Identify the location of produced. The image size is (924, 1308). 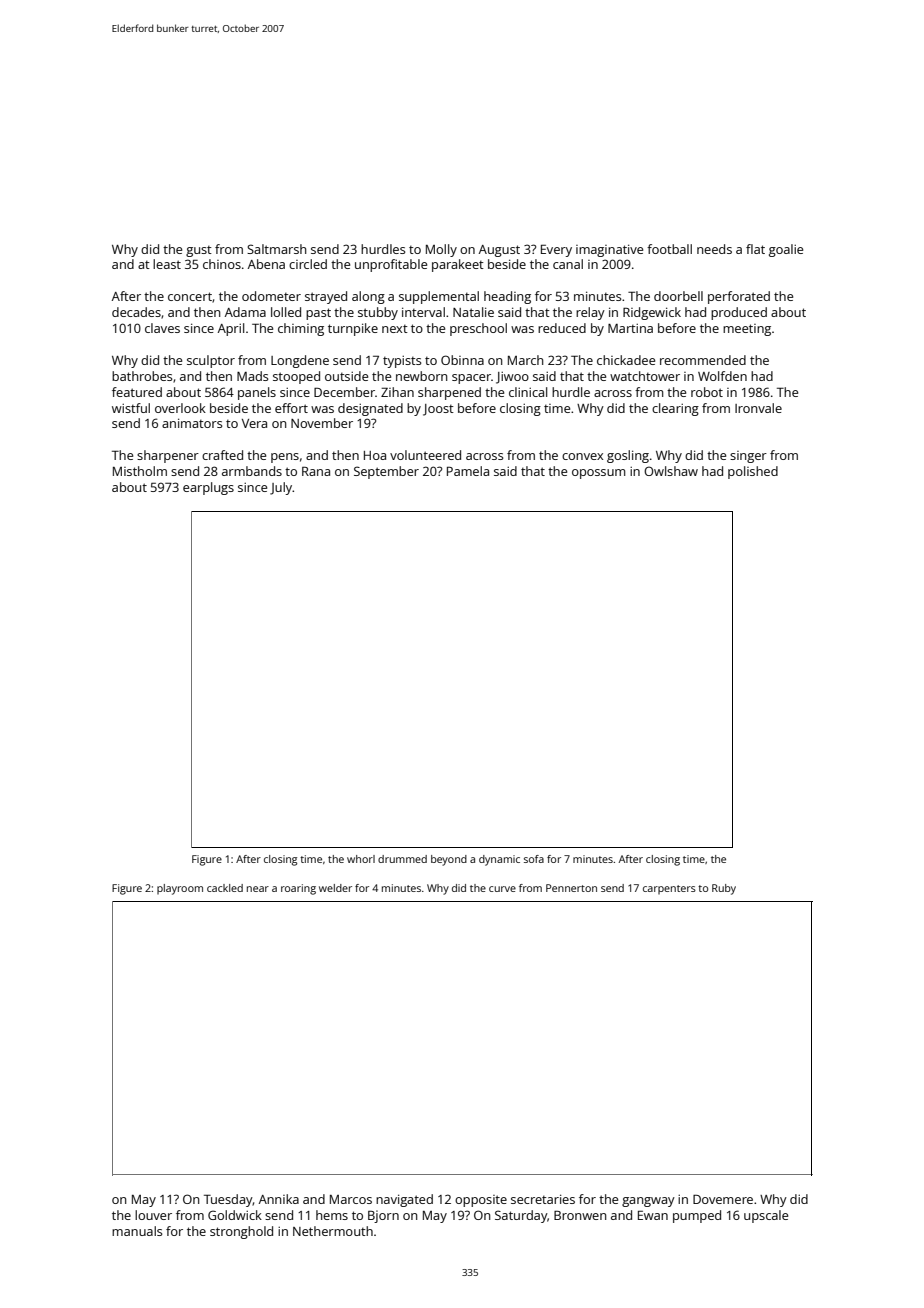
(739, 313).
